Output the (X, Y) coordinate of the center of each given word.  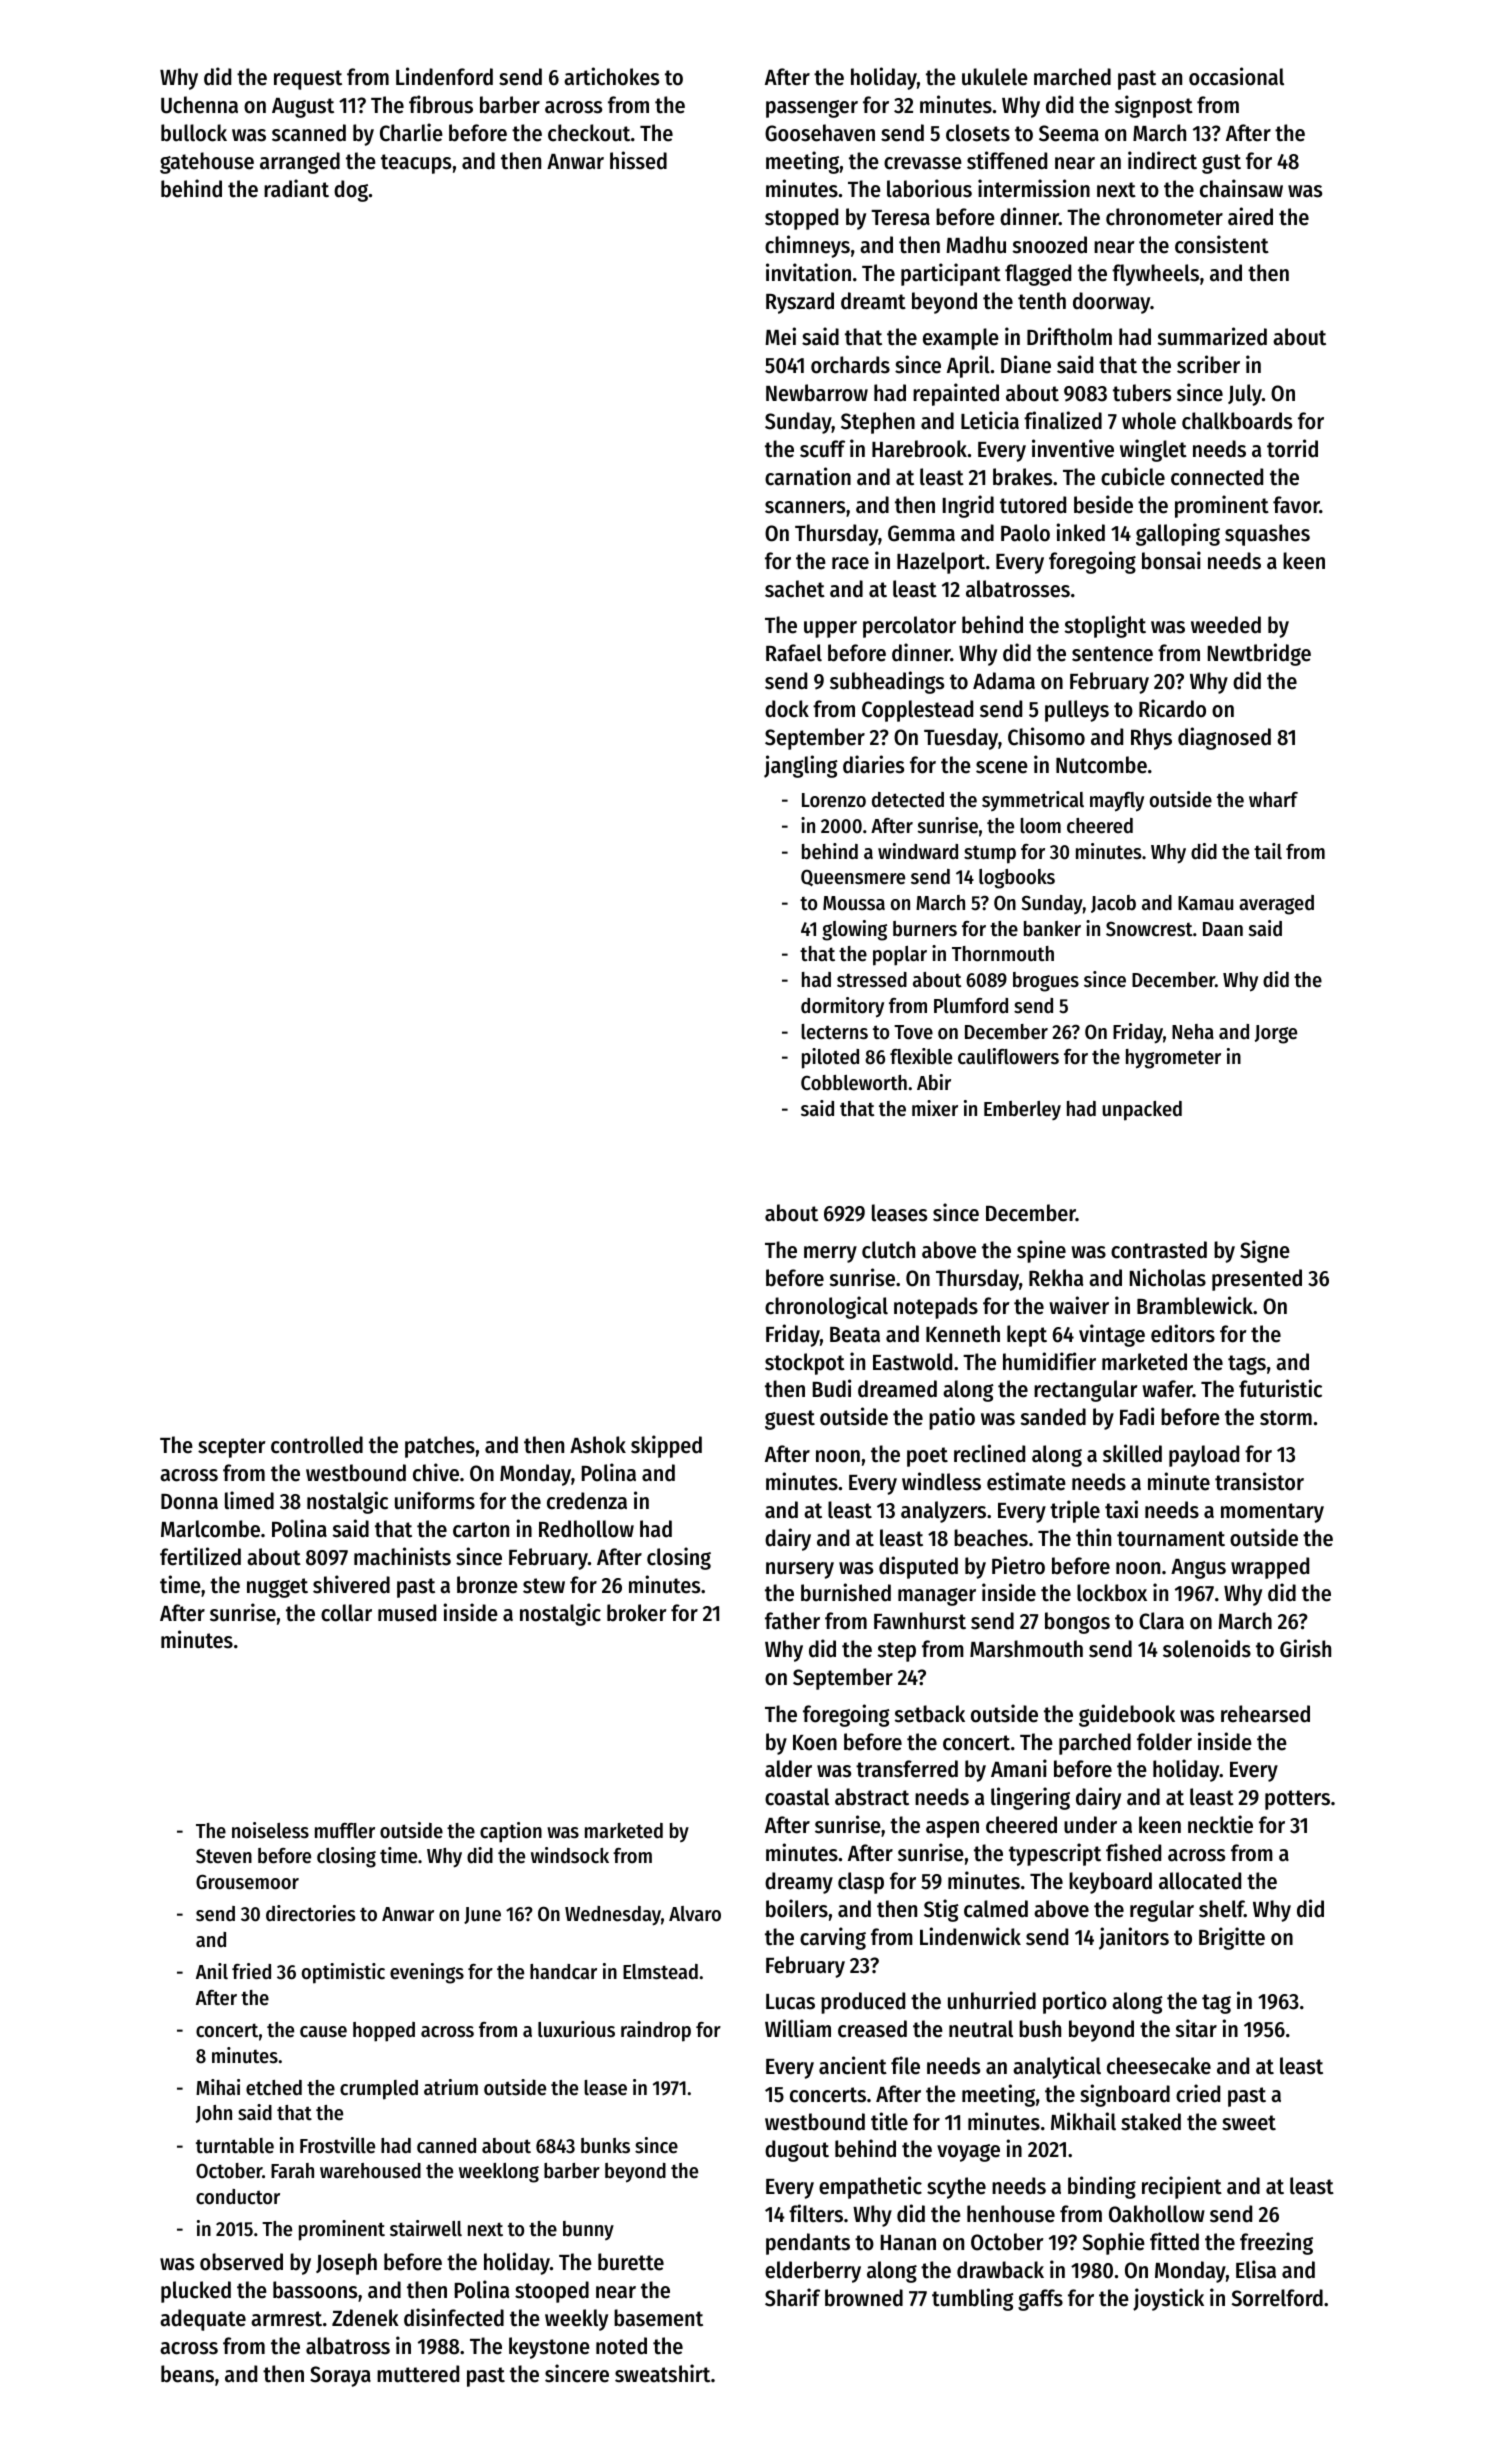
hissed (638, 160)
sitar (1196, 2028)
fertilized (200, 1556)
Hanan (908, 2243)
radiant (296, 188)
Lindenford (444, 76)
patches (440, 1447)
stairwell (426, 2228)
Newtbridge (1259, 654)
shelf (1222, 1909)
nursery (800, 1570)
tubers (1142, 393)
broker (637, 1613)
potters (1297, 1800)
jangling (801, 766)
